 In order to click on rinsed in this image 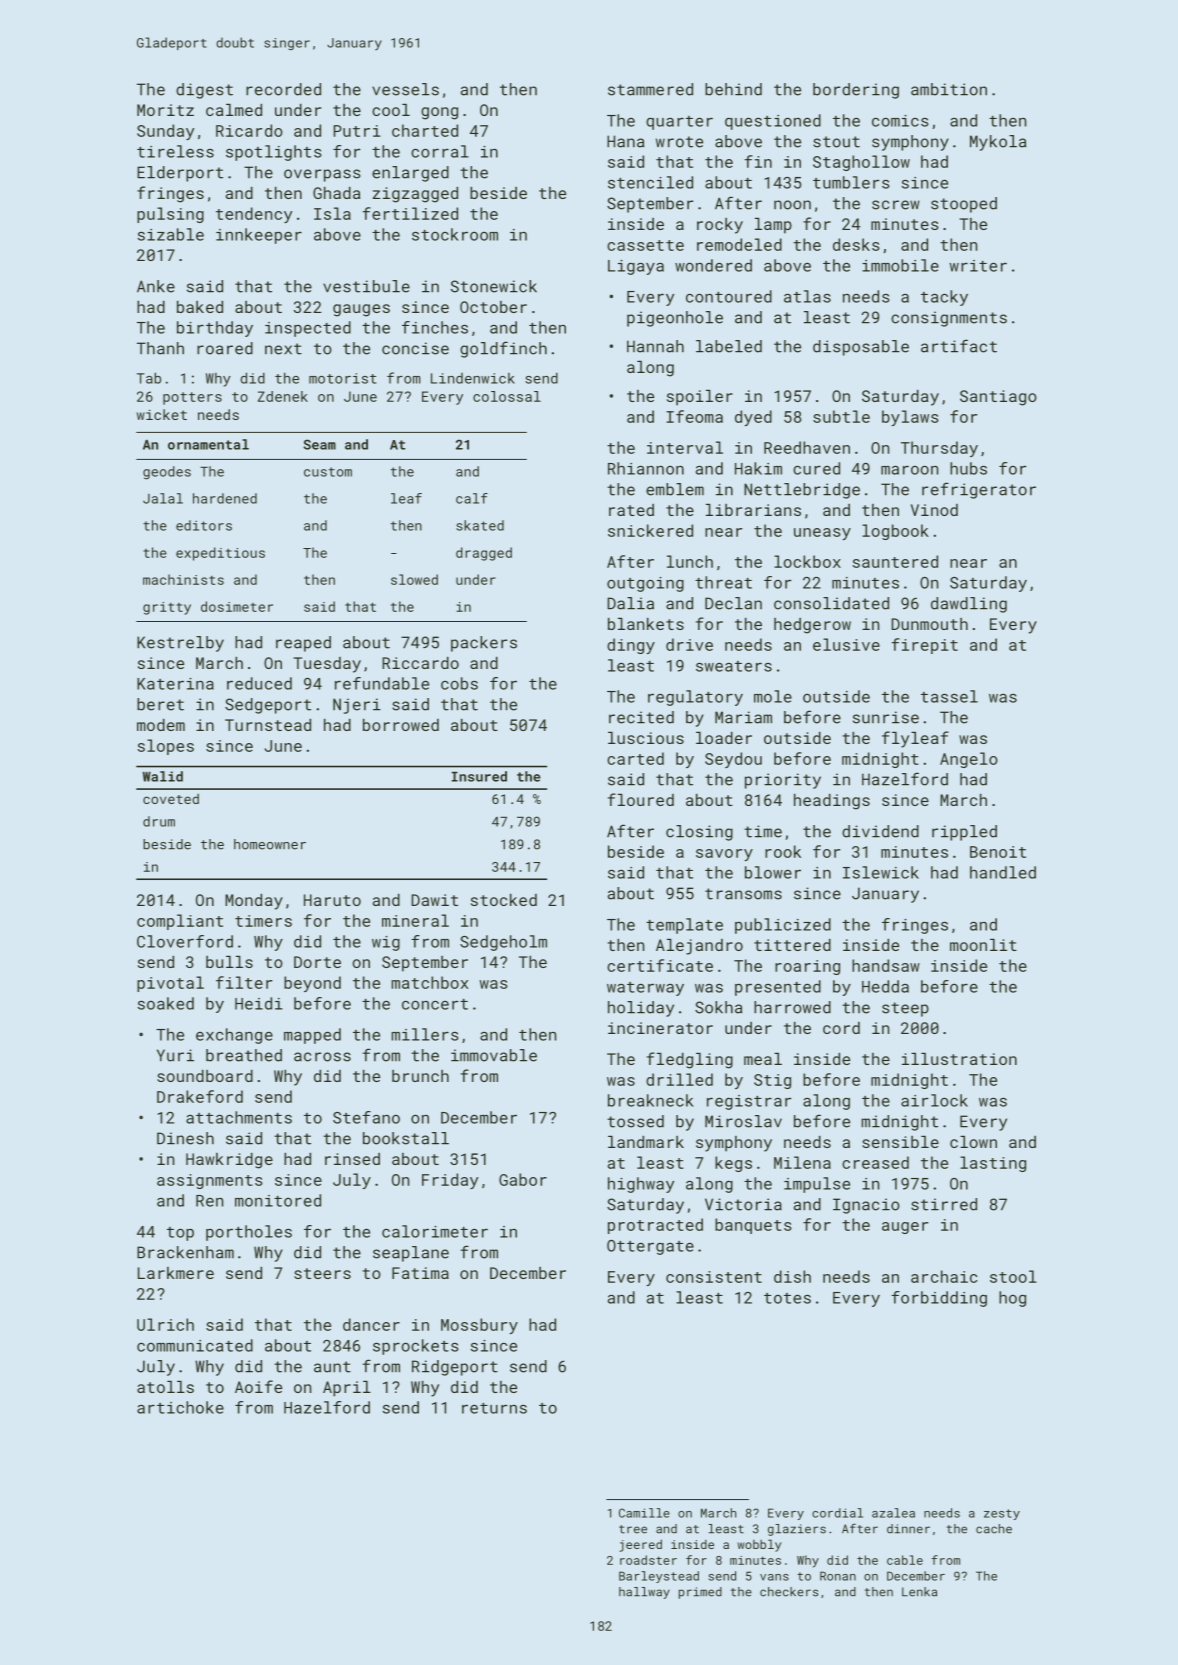, I will do `click(352, 1159)`.
